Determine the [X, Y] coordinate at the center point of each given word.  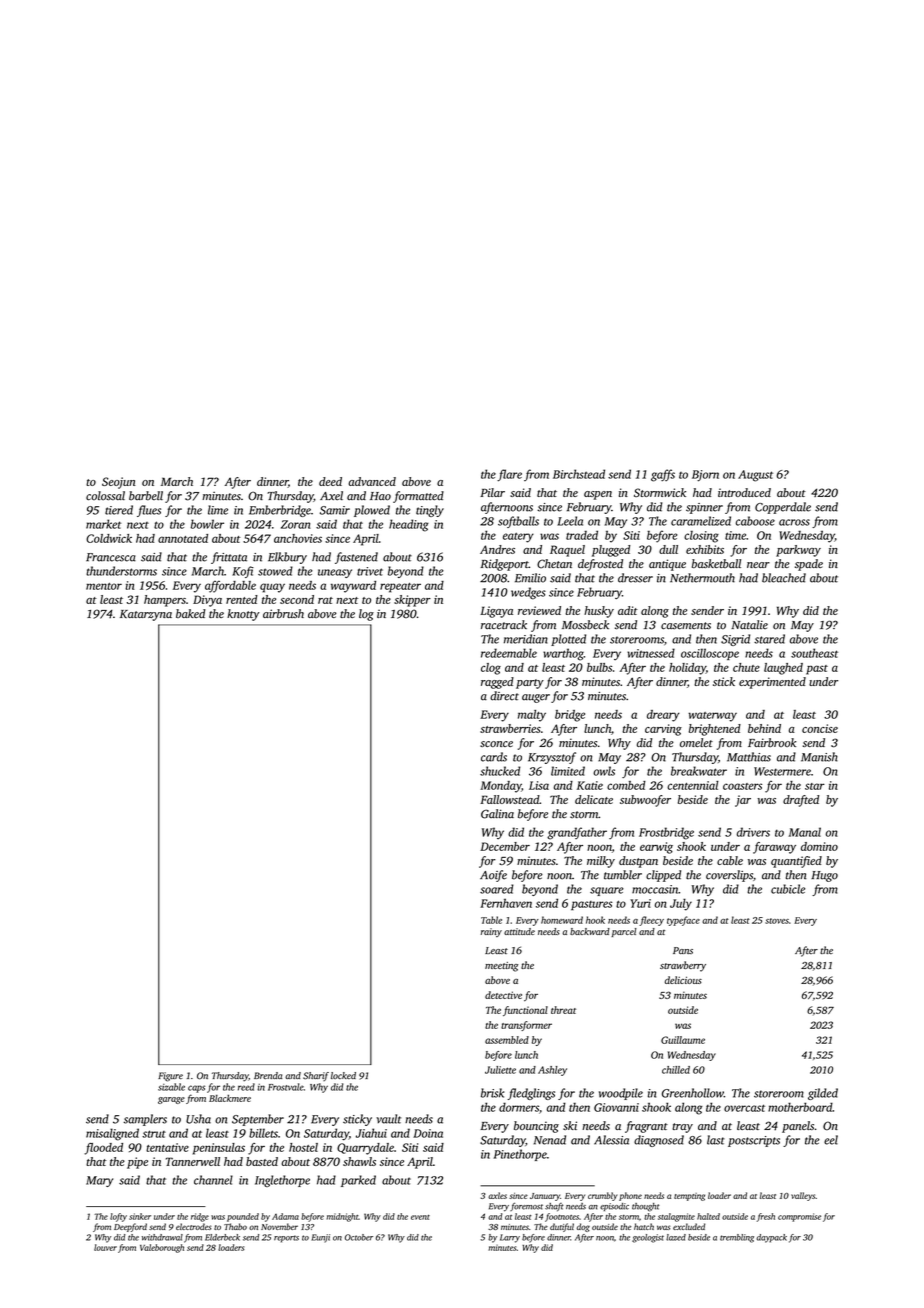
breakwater [699, 771]
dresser [635, 578]
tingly [430, 511]
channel [213, 1180]
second [297, 599]
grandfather [577, 833]
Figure [170, 1077]
